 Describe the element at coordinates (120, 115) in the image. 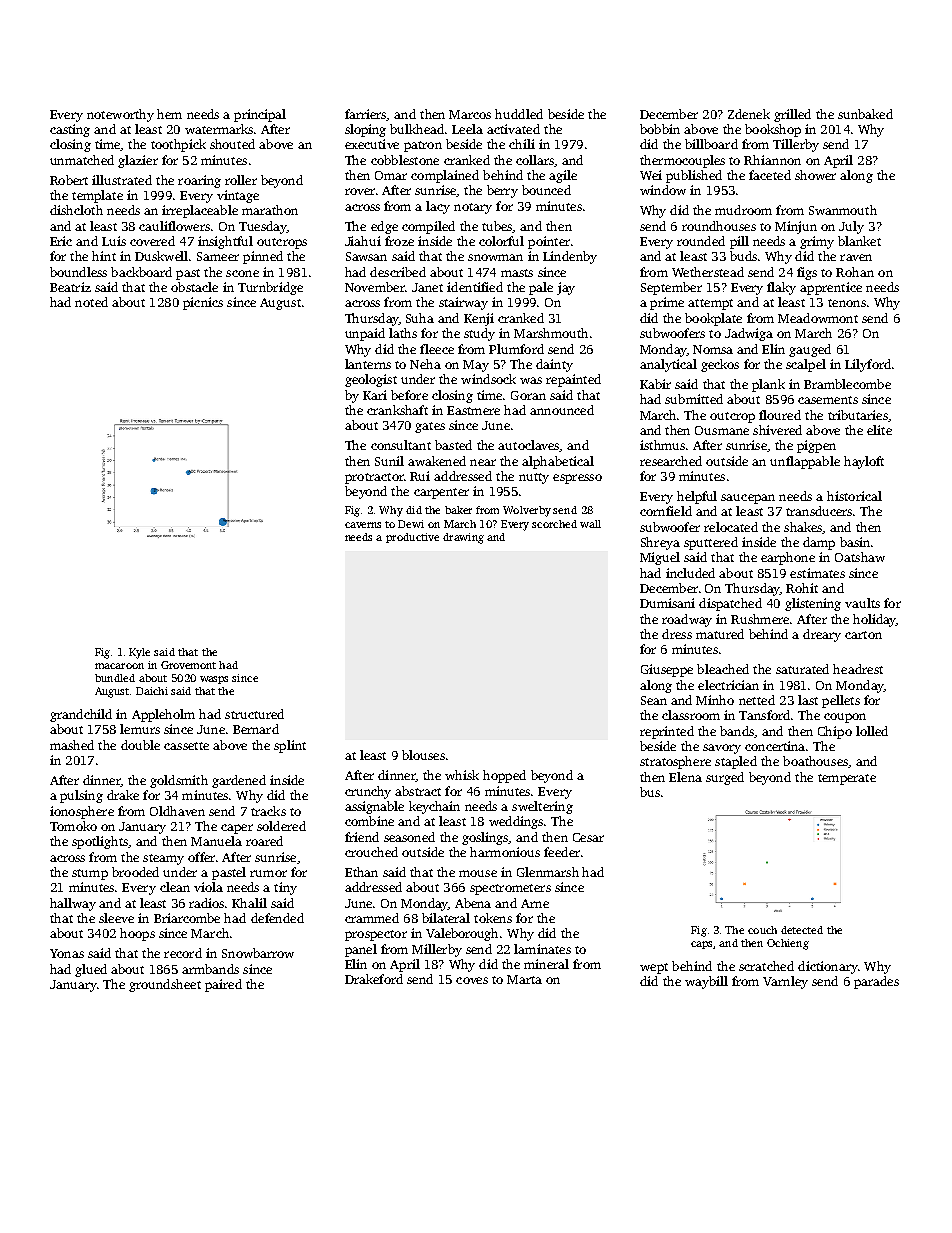

I see `noteworthy` at that location.
